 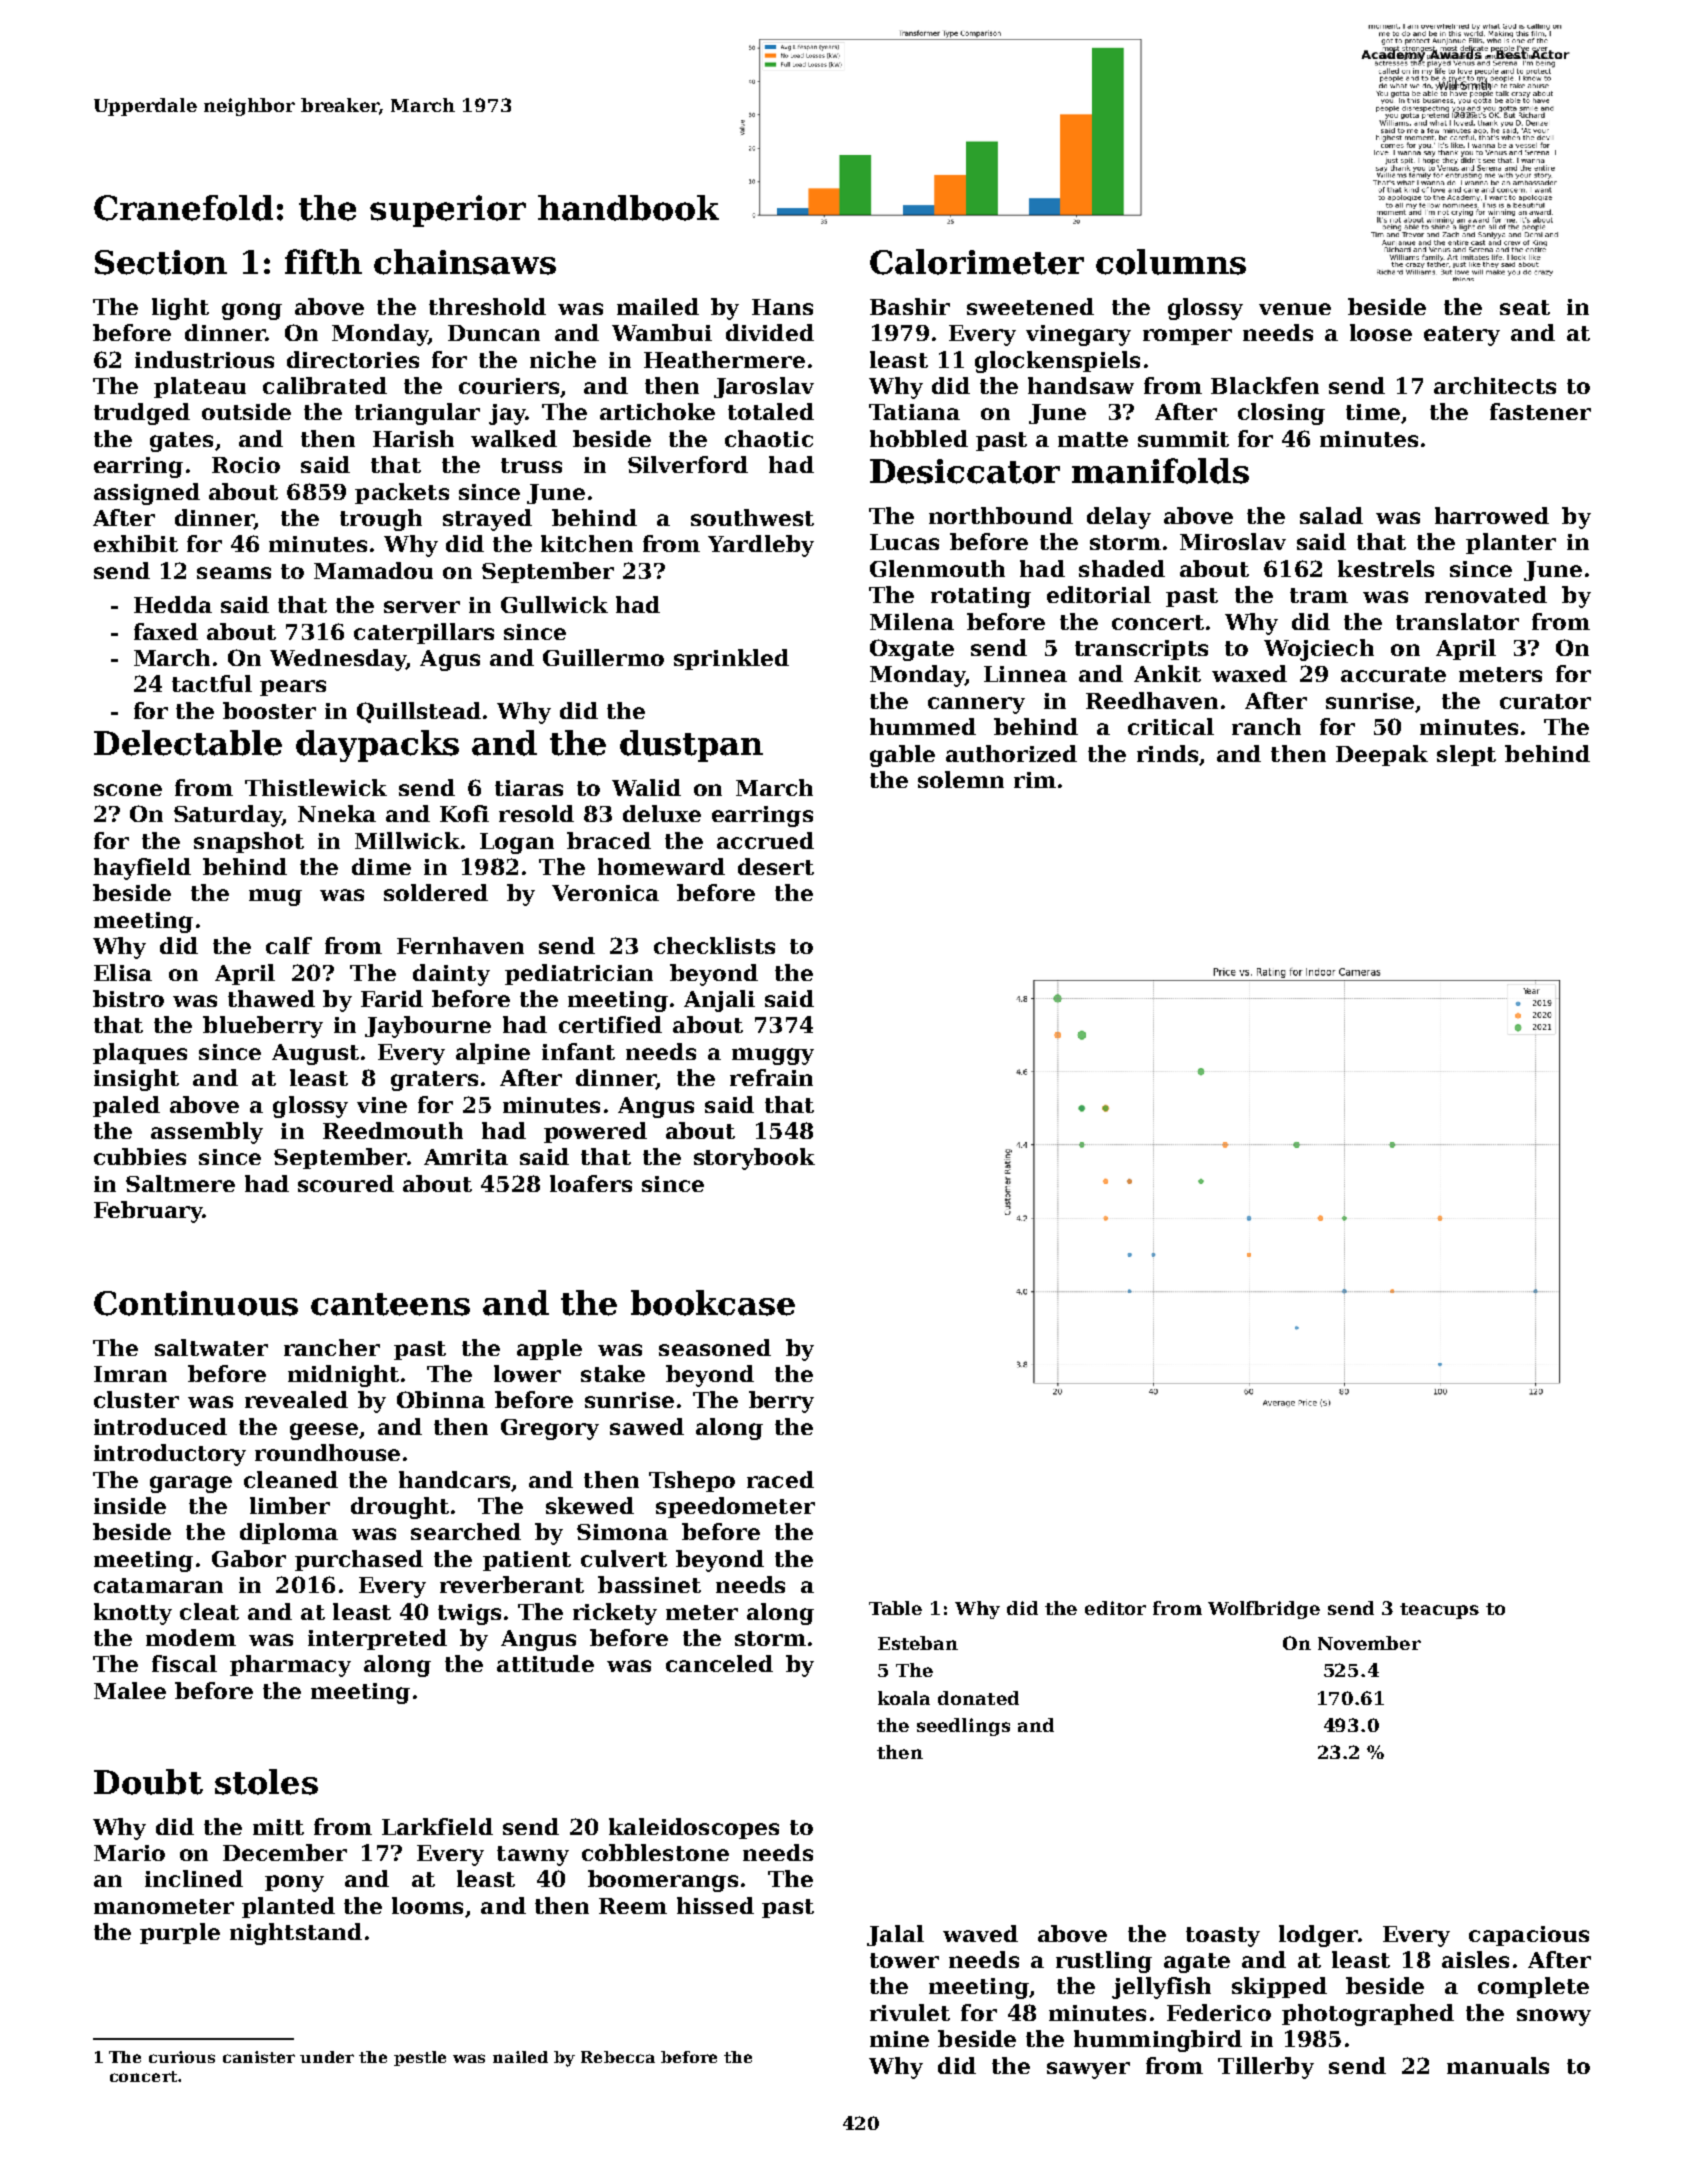 What do you see at coordinates (278, 1827) in the image?
I see `mitt` at bounding box center [278, 1827].
